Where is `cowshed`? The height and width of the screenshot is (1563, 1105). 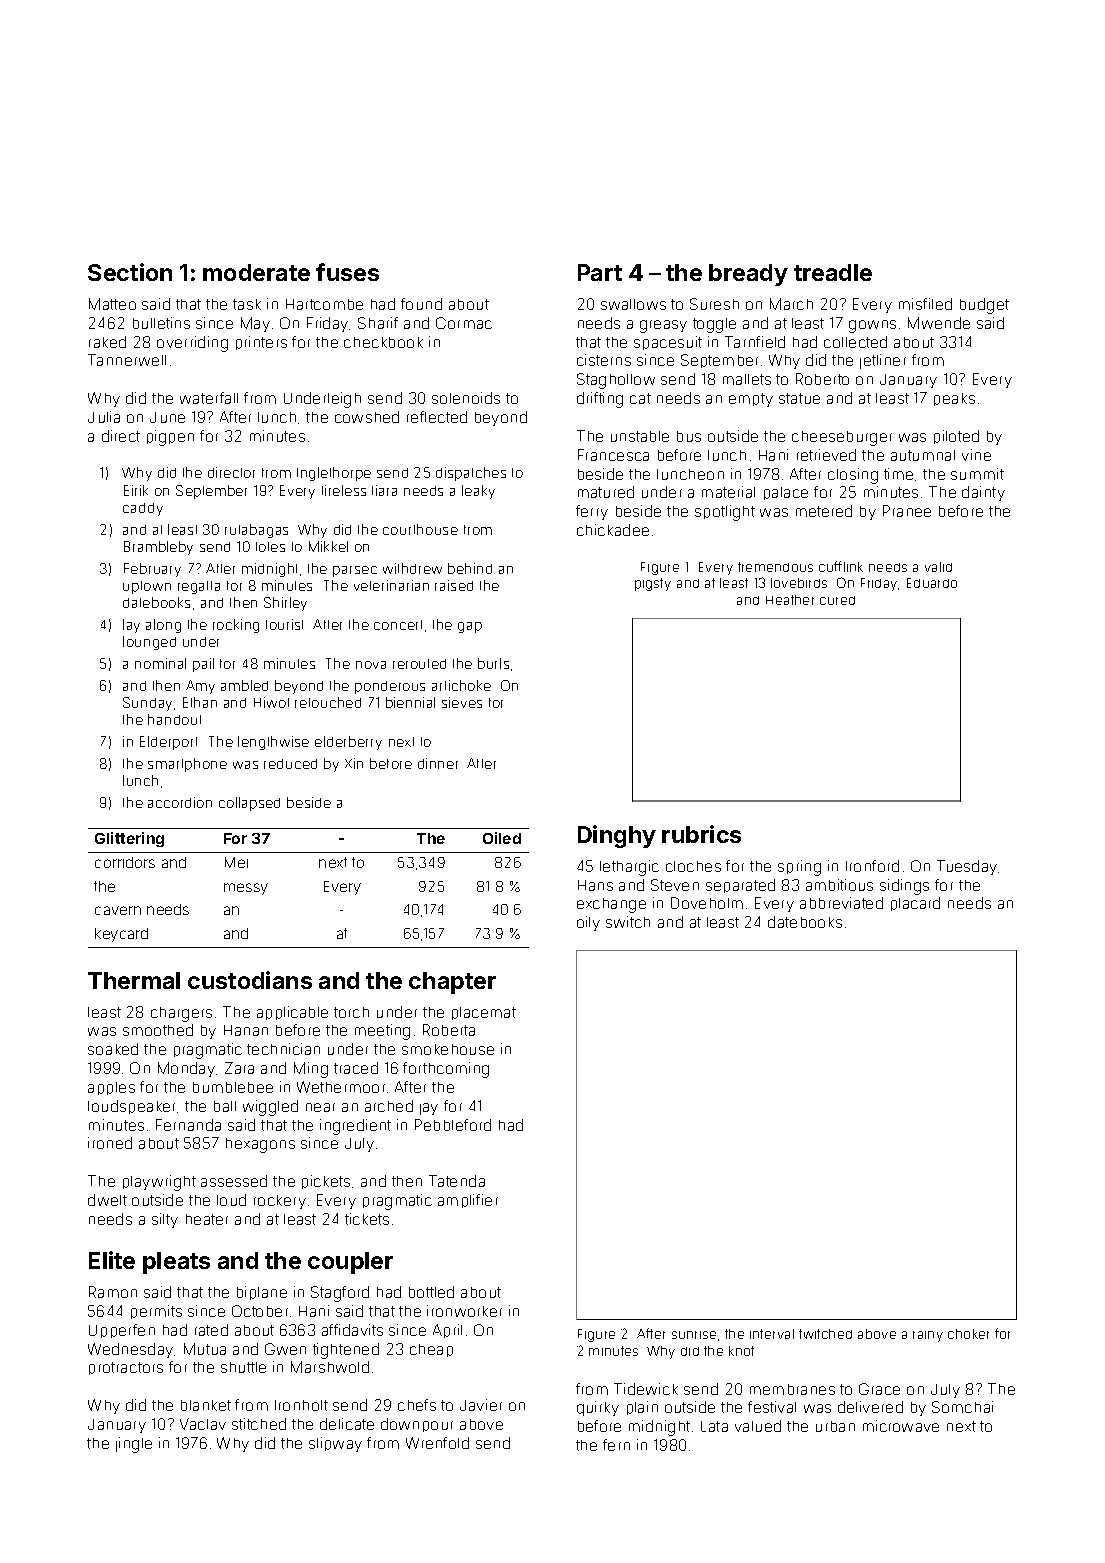
cowshed is located at coordinates (367, 417).
